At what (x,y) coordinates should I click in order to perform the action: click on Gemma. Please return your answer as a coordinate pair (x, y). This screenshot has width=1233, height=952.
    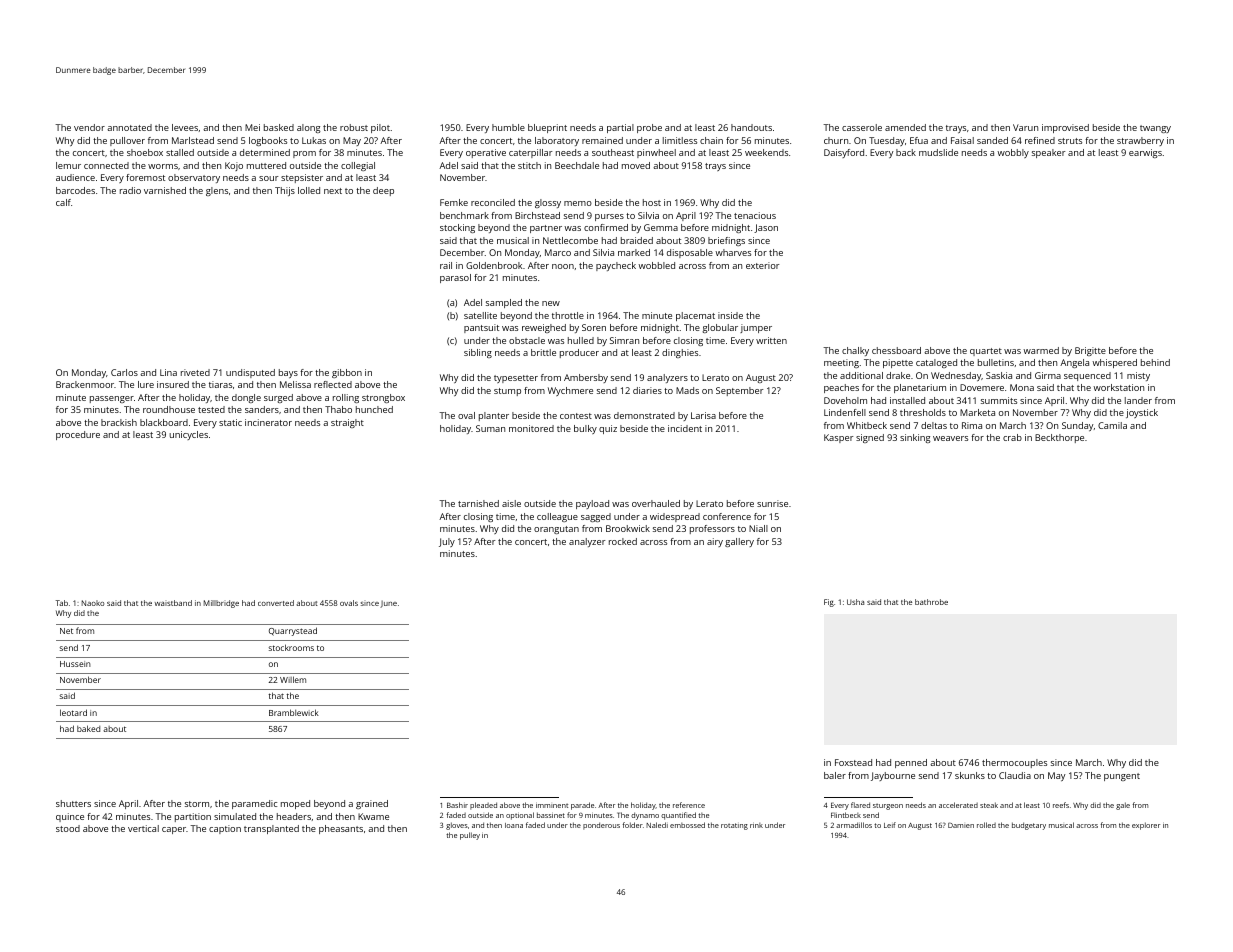
    Looking at the image, I should click on (661, 227).
